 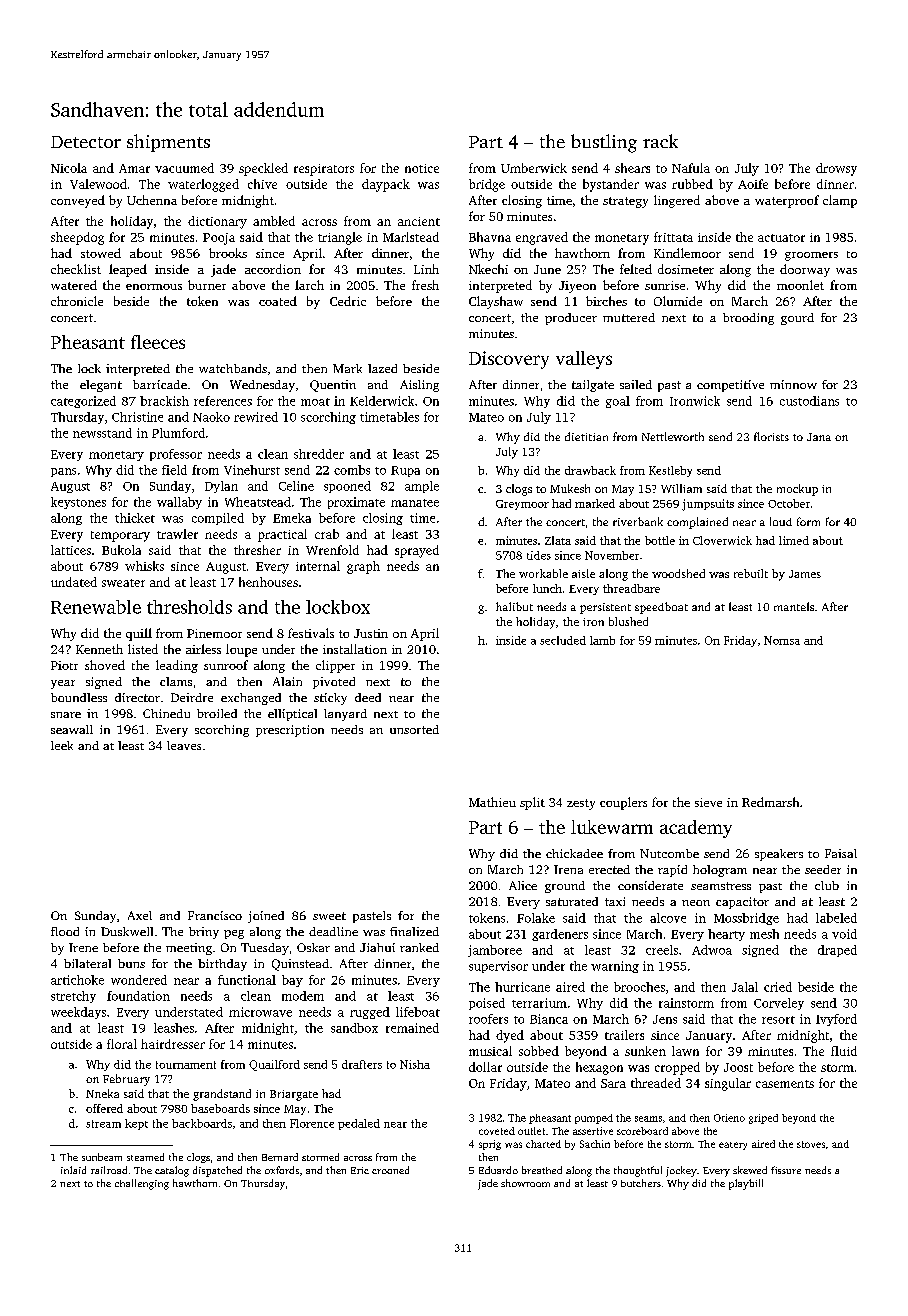 What do you see at coordinates (86, 142) in the image?
I see `Detector` at bounding box center [86, 142].
